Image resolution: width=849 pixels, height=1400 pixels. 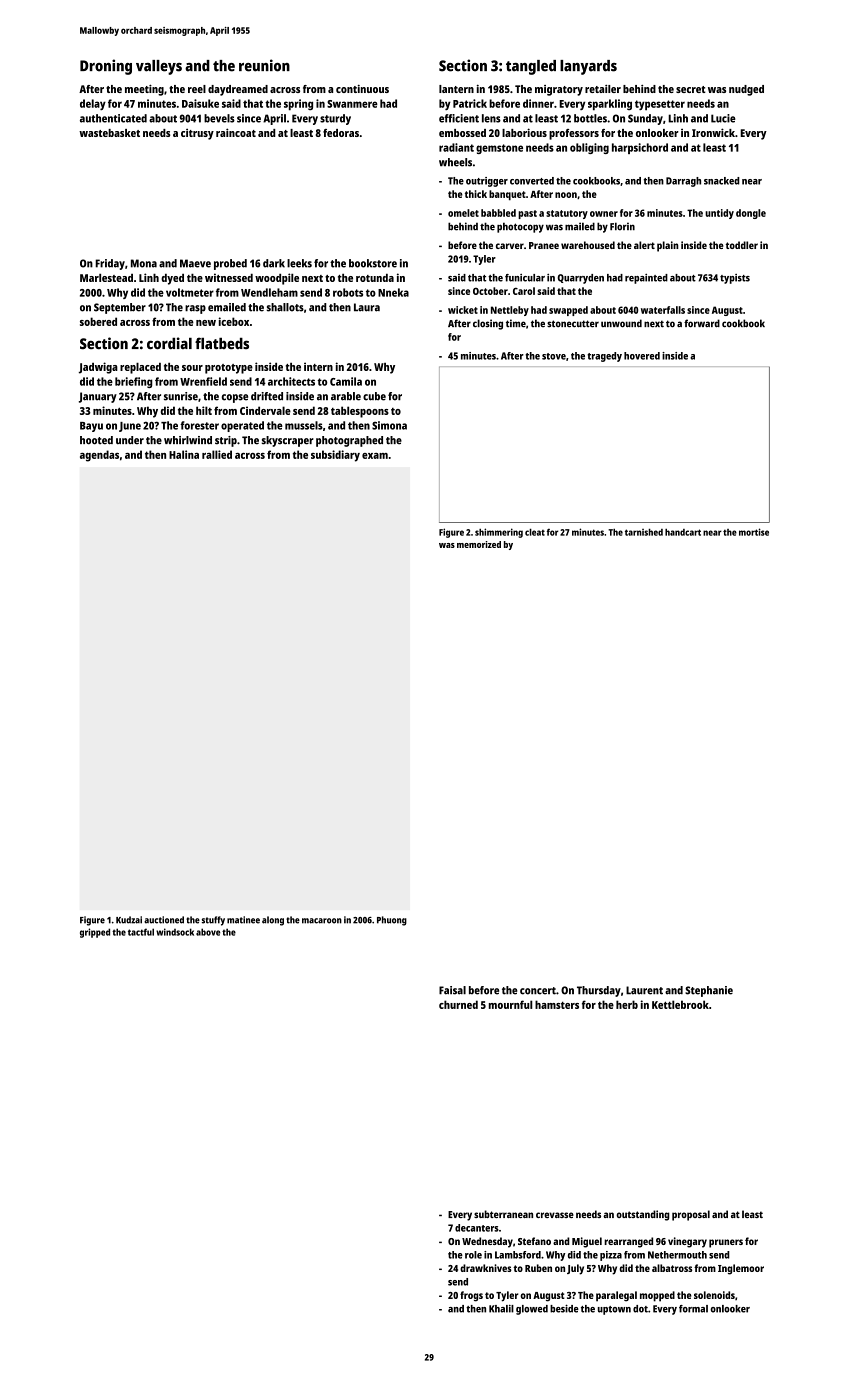 What do you see at coordinates (243, 920) in the screenshot?
I see `matinee` at bounding box center [243, 920].
